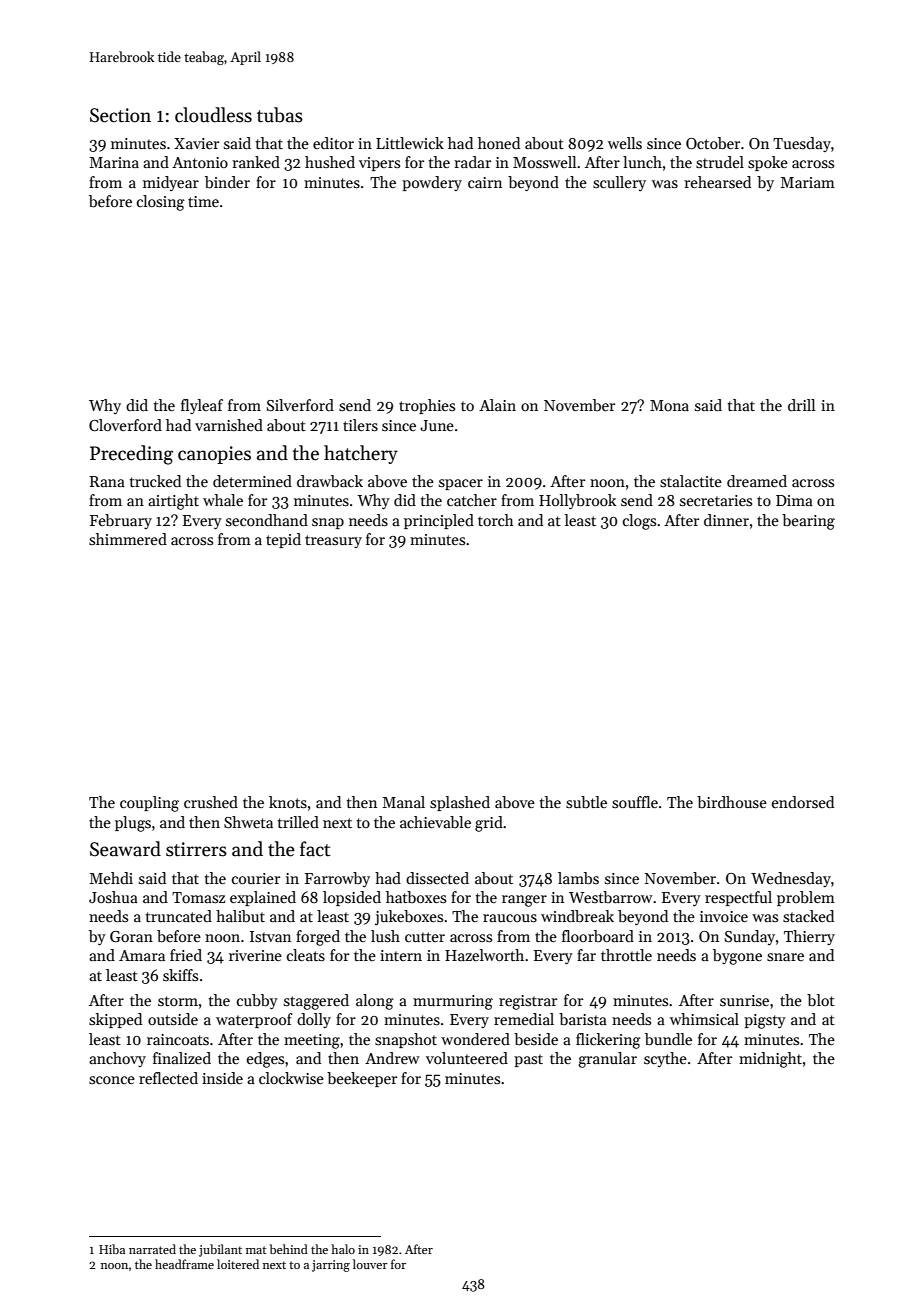 The height and width of the page is (1308, 924). Describe the element at coordinates (439, 521) in the page. I see `principled` at that location.
